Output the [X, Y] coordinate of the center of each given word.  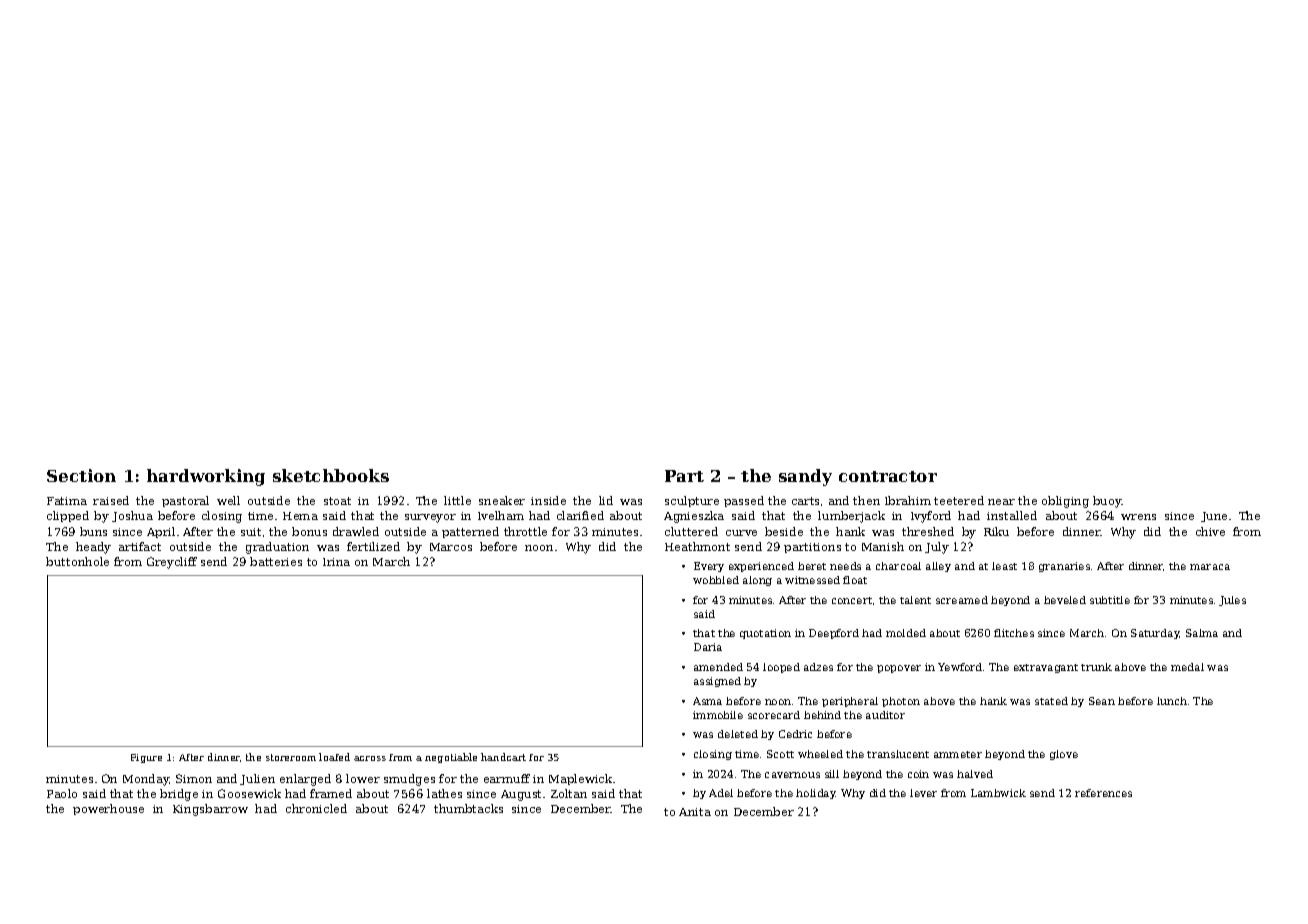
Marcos [451, 547]
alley [938, 567]
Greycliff [172, 563]
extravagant [1046, 668]
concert [852, 600]
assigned [717, 682]
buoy [1107, 502]
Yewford [960, 667]
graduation [277, 548]
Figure [146, 758]
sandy [805, 477]
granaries [1064, 567]
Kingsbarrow [210, 810]
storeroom [291, 757]
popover [899, 669]
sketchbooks [331, 475]
